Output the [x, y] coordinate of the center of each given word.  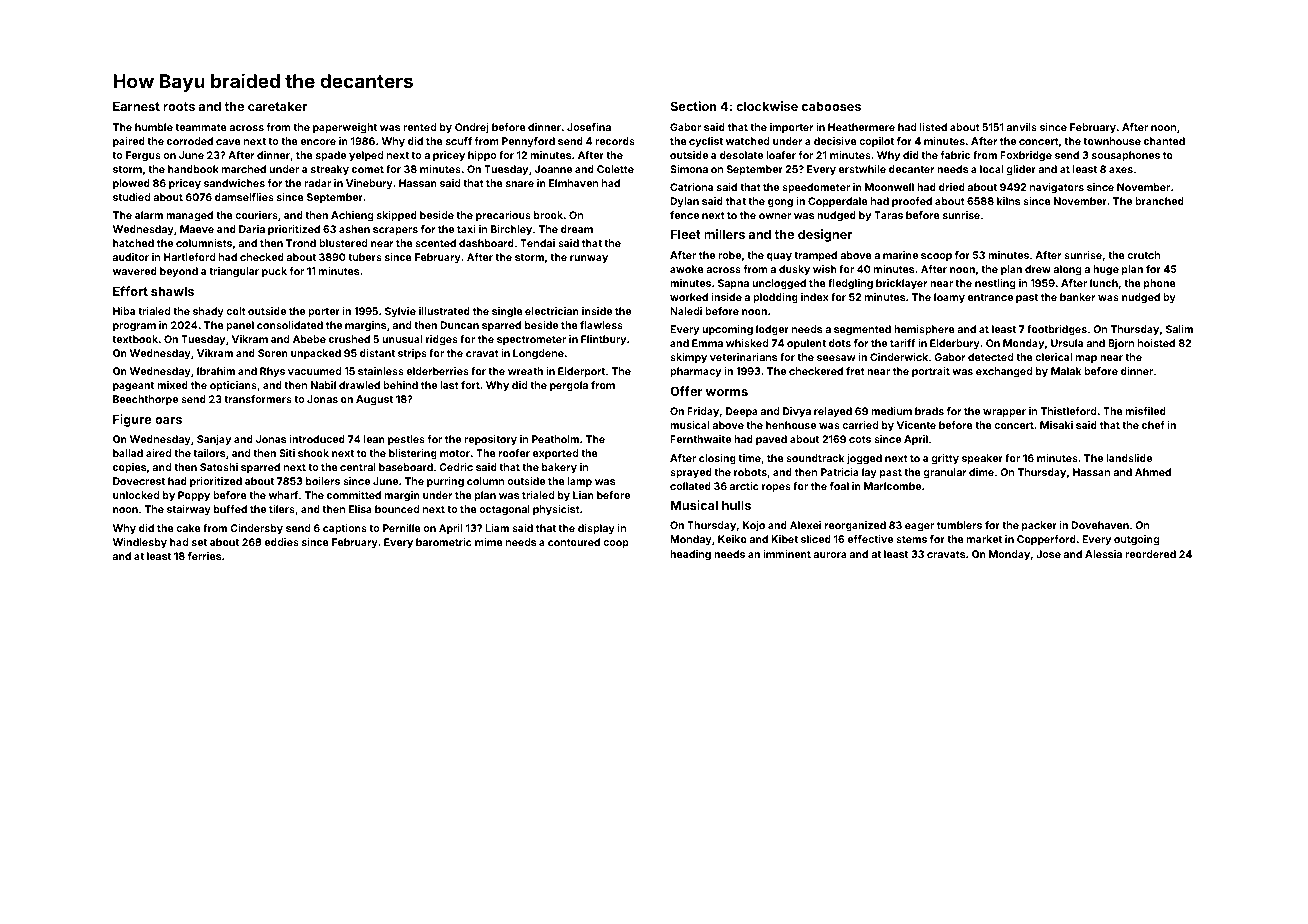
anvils [1022, 127]
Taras [888, 215]
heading [690, 555]
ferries [204, 556]
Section [693, 106]
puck [274, 272]
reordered [1150, 554]
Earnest [136, 106]
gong [780, 203]
